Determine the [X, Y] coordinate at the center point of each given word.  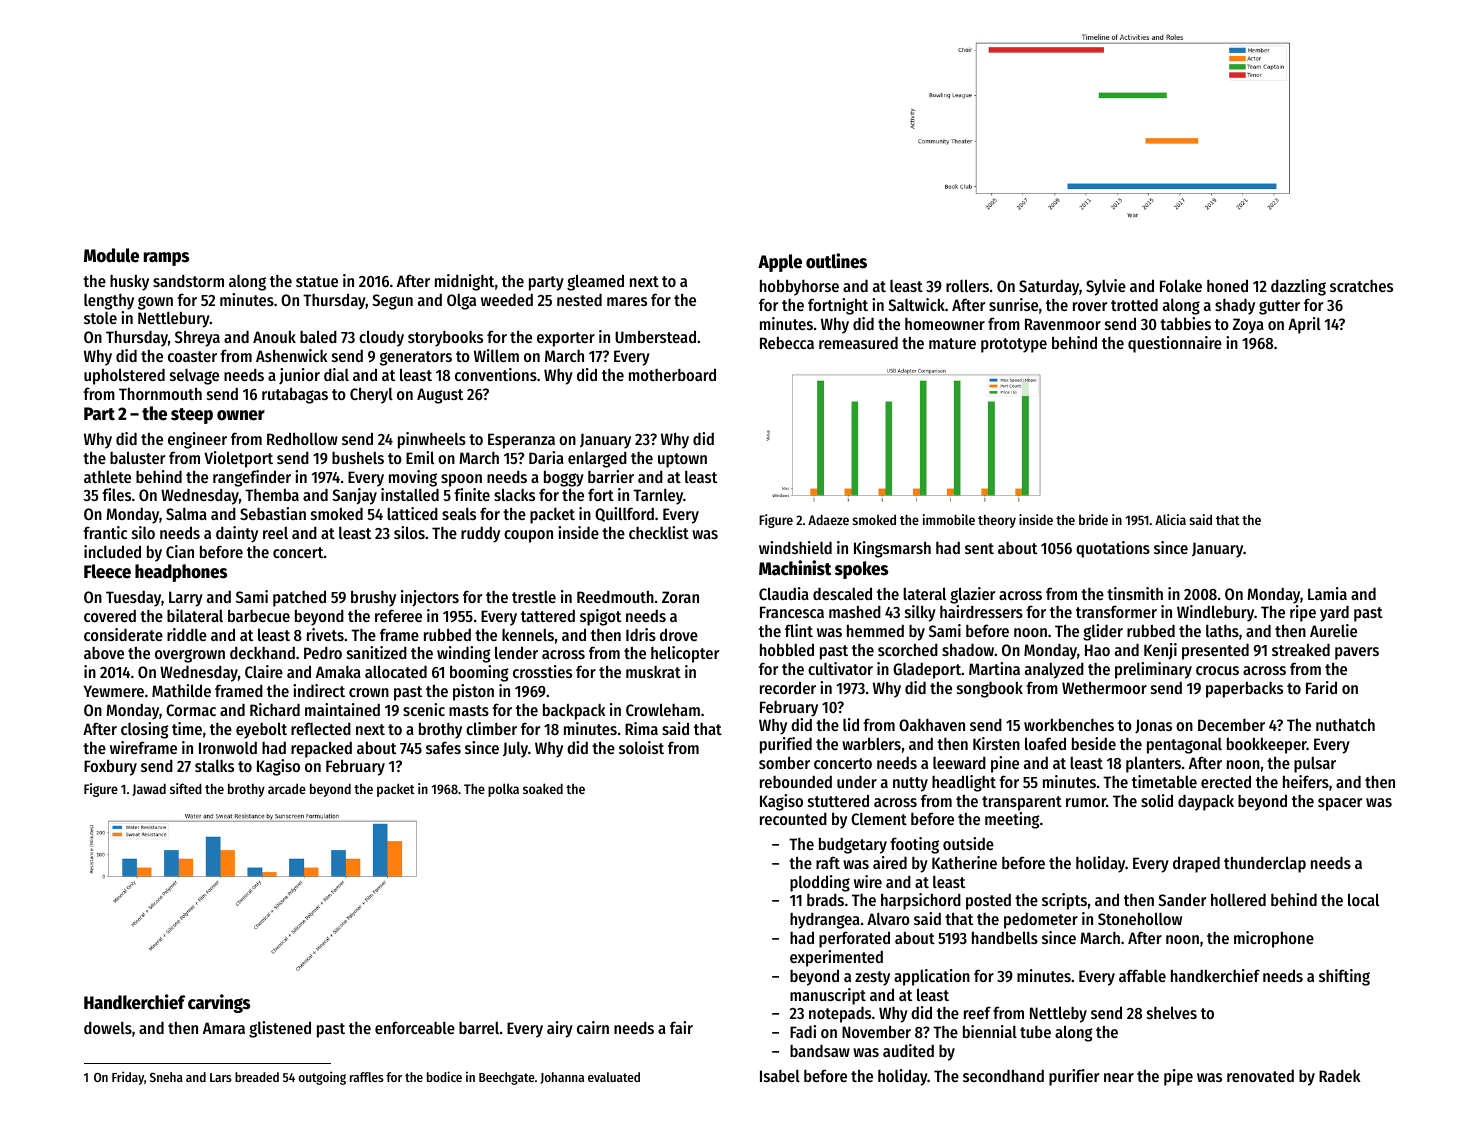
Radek [1340, 1076]
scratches [1361, 286]
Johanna [562, 1078]
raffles [367, 1077]
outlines [836, 261]
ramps [166, 259]
